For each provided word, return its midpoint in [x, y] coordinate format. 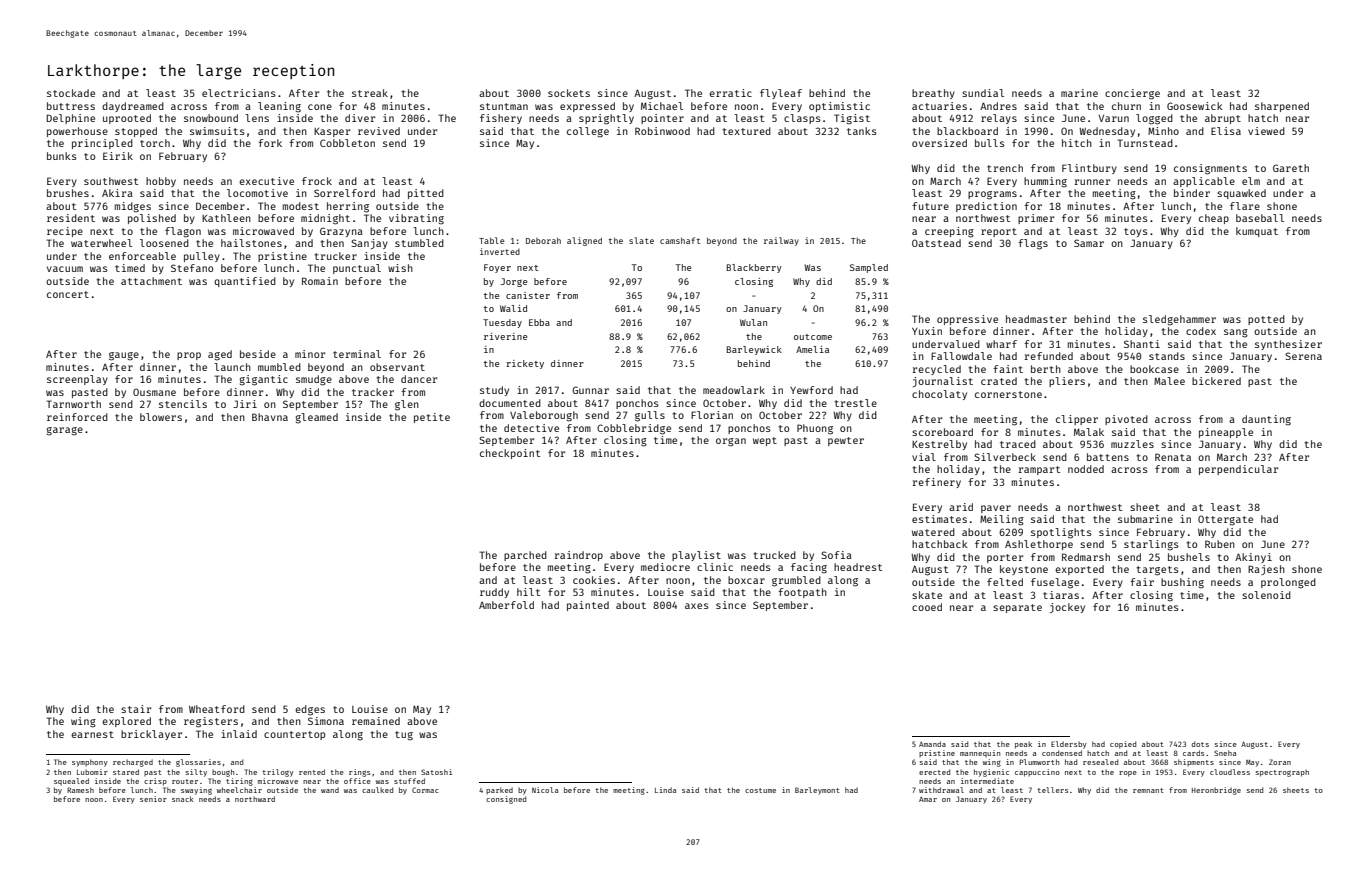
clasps [802, 119]
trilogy [278, 773]
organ [731, 442]
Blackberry [754, 268]
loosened [164, 243]
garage [65, 431]
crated [999, 381]
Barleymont [817, 791]
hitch [1077, 143]
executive [266, 181]
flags [1033, 244]
